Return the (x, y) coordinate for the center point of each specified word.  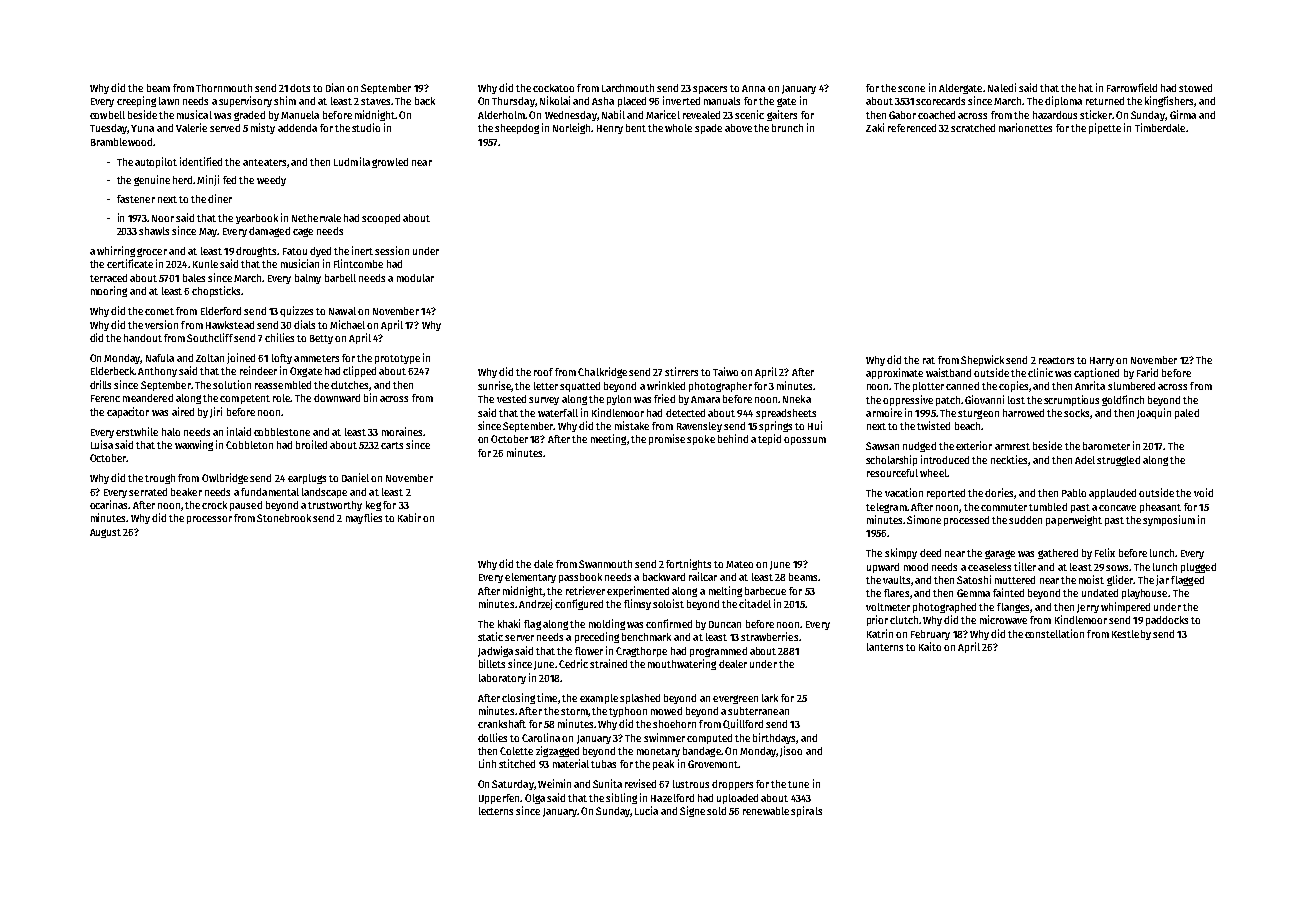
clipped (359, 371)
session (392, 250)
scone (911, 89)
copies (1013, 386)
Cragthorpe (641, 652)
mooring (109, 291)
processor (209, 520)
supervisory (245, 101)
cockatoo (553, 88)
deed (930, 553)
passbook (580, 578)
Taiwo (725, 371)
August (105, 533)
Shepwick (982, 360)
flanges (1013, 608)
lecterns (496, 811)
